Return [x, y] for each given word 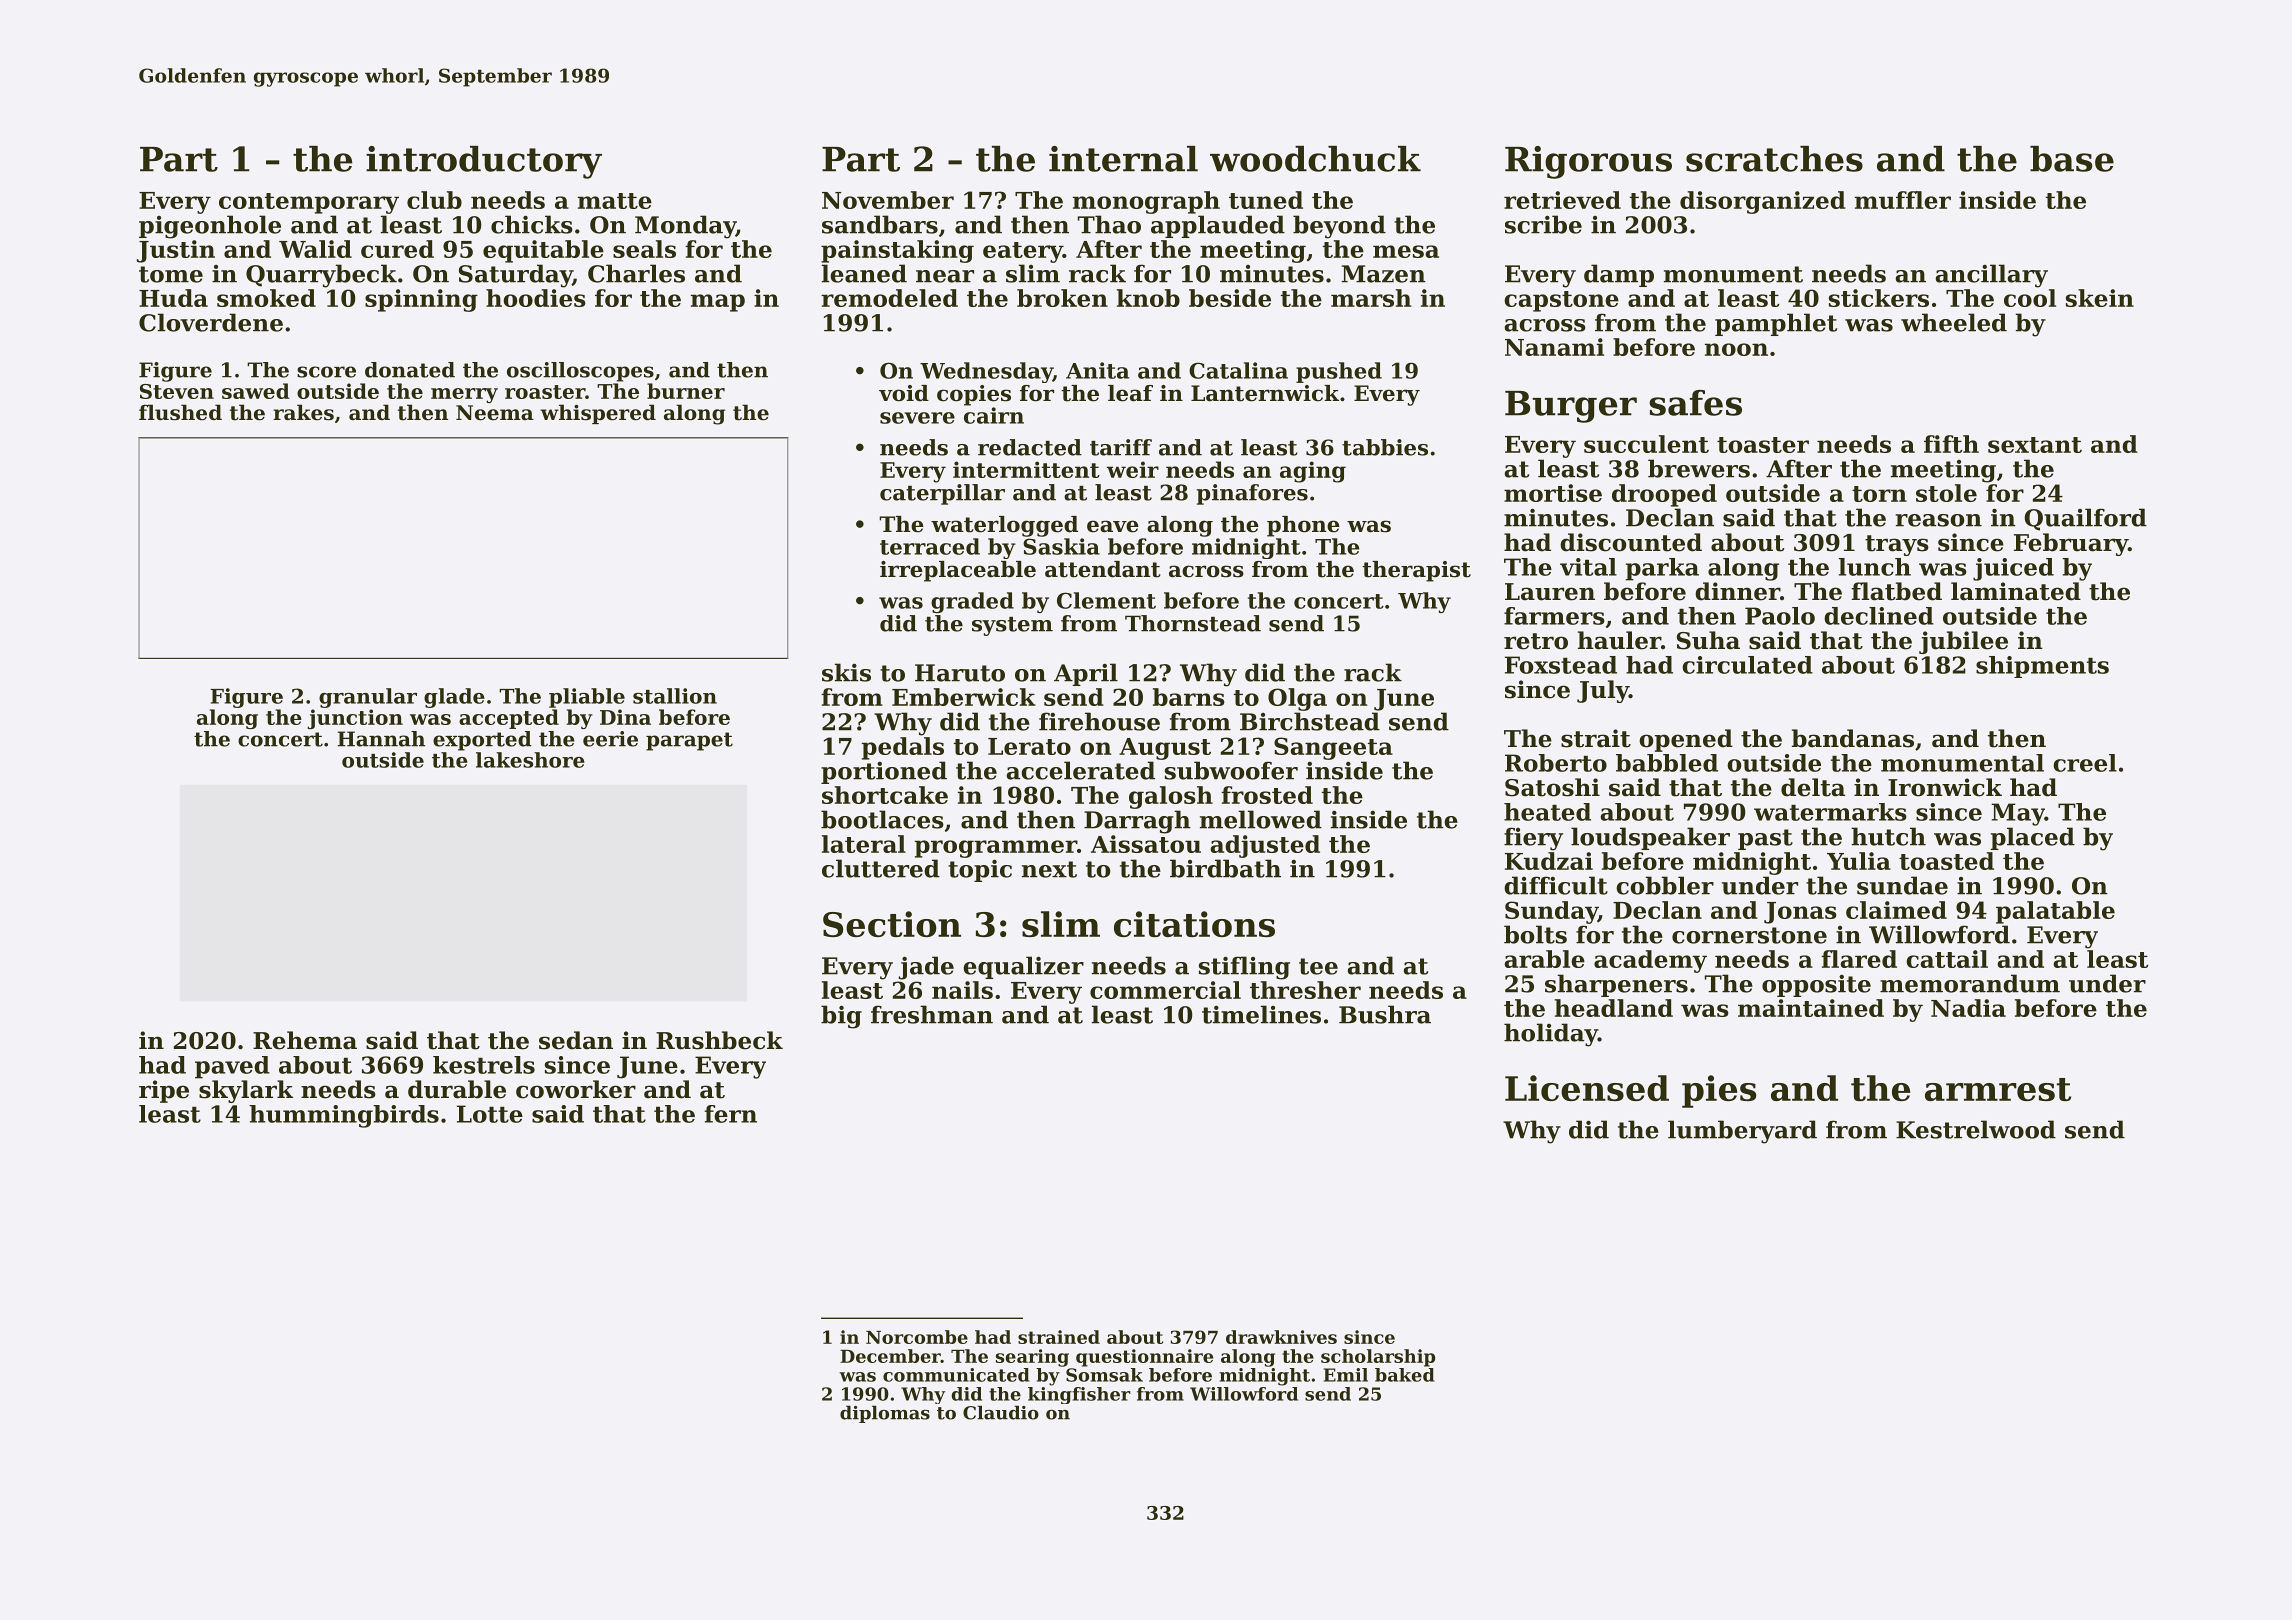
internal [1123, 159]
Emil [1346, 1375]
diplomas [885, 1414]
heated [1547, 812]
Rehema [305, 1040]
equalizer [1023, 967]
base [2072, 159]
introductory [484, 162]
